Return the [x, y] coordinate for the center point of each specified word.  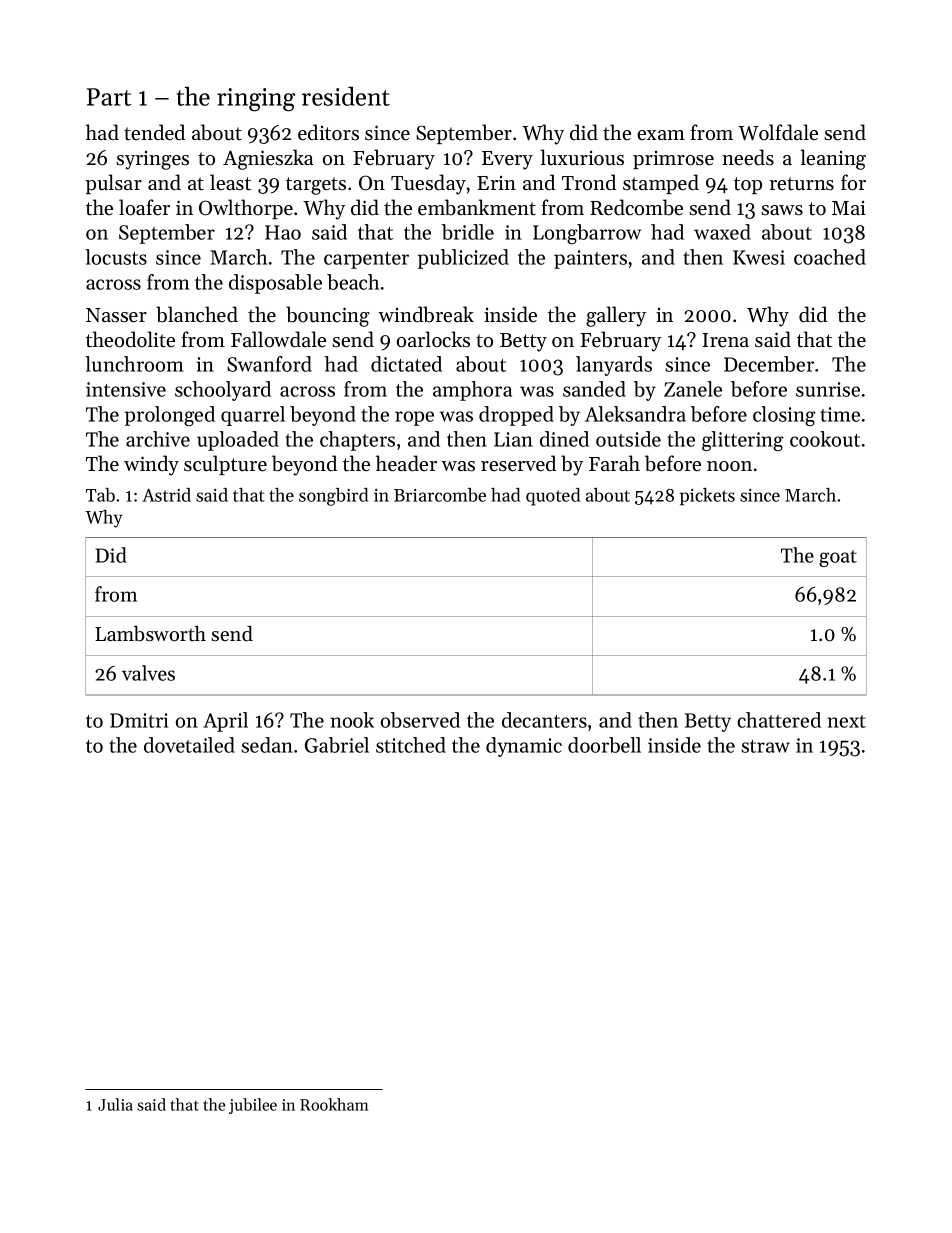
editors [328, 132]
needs [748, 157]
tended [154, 132]
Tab [100, 495]
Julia [115, 1104]
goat [838, 558]
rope [414, 418]
